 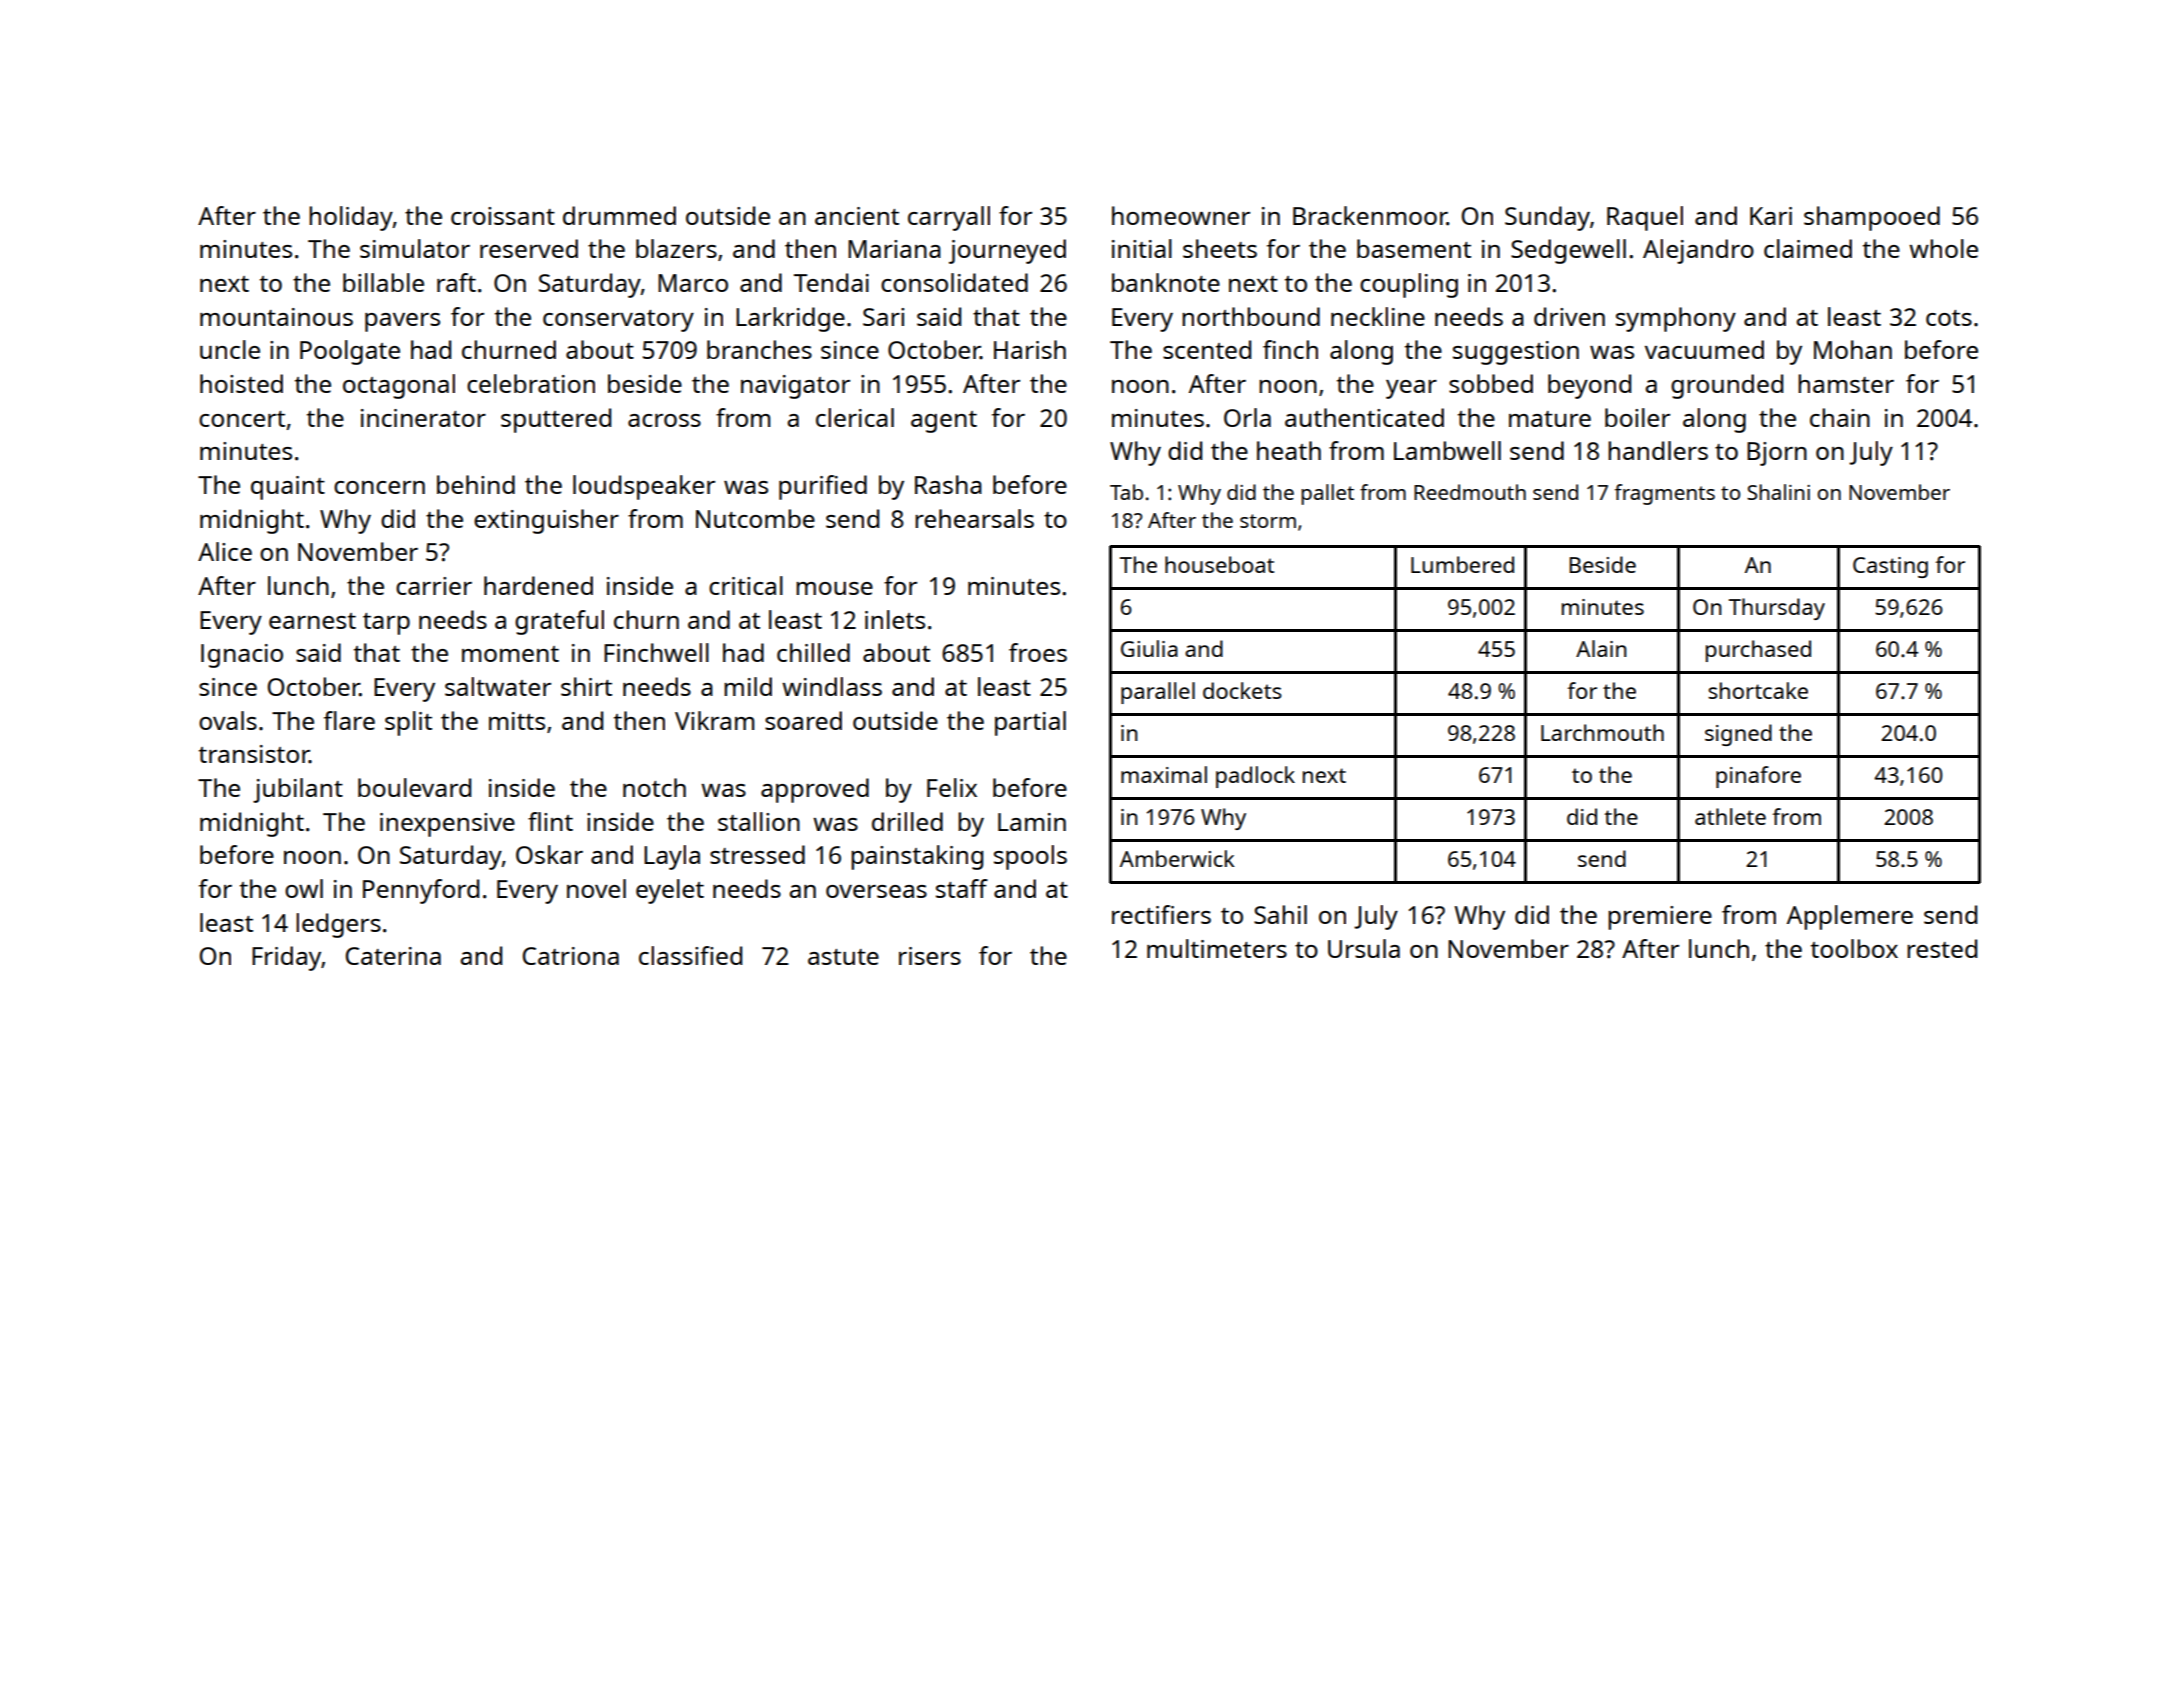 What do you see at coordinates (476, 484) in the document?
I see `behind` at bounding box center [476, 484].
